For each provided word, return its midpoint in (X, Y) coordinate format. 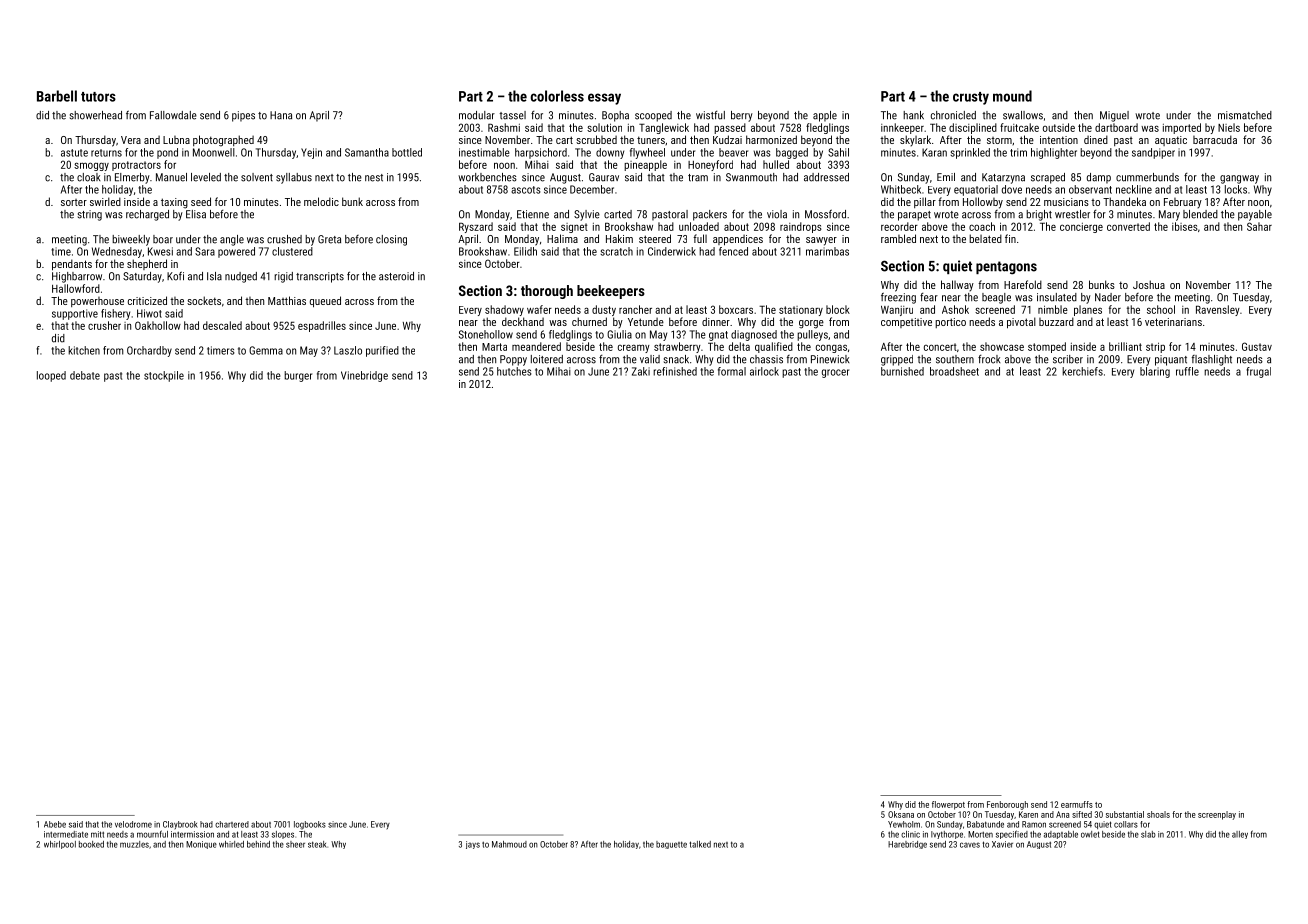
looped (51, 376)
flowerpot (948, 805)
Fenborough (1007, 805)
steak (317, 844)
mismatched (1245, 115)
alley (1240, 835)
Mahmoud (509, 844)
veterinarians (1173, 322)
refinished (675, 371)
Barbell (57, 96)
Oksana (901, 814)
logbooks (310, 825)
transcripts (320, 277)
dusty (604, 310)
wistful (710, 115)
